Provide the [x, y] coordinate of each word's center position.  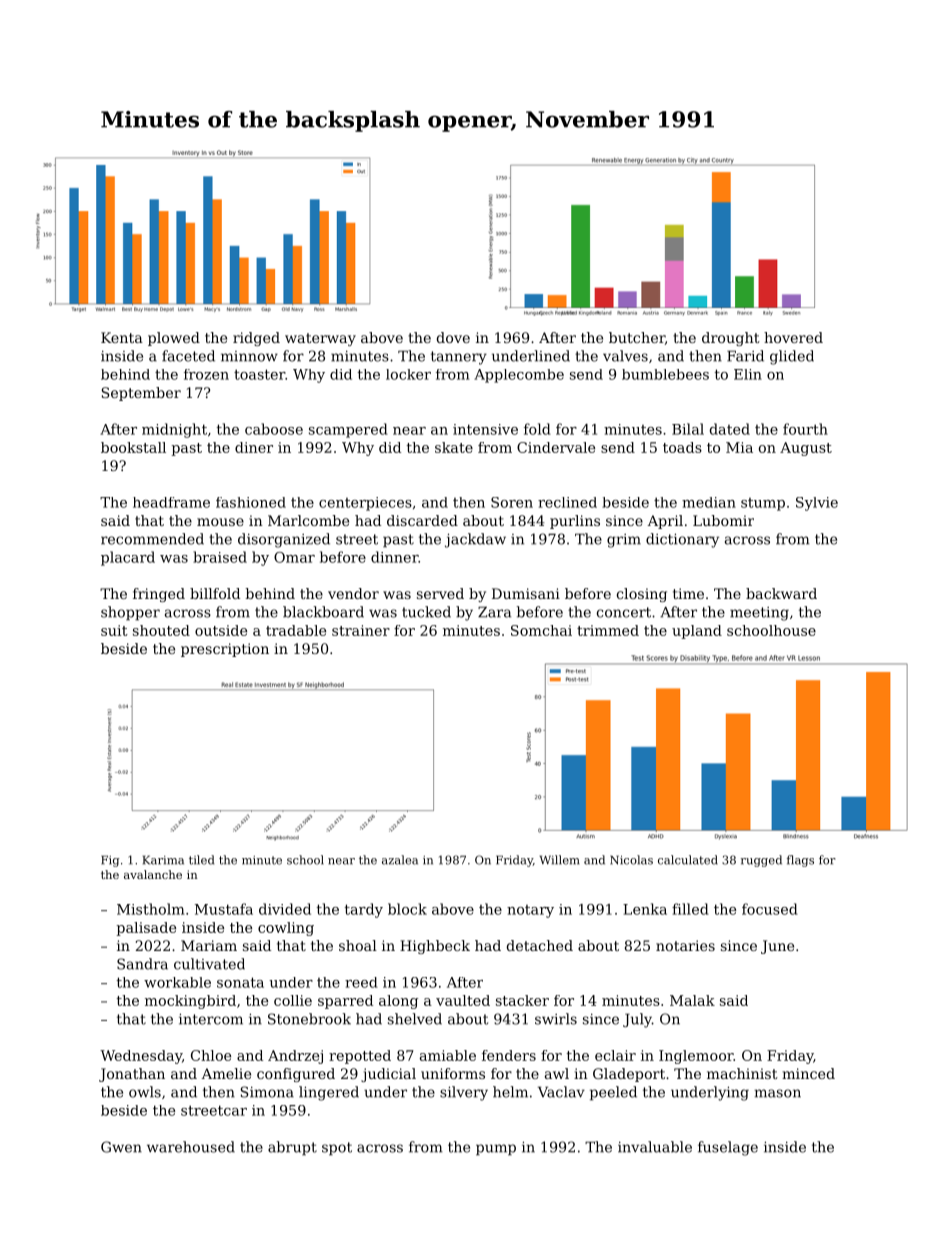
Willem [560, 860]
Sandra [142, 964]
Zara [494, 612]
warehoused [191, 1147]
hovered [793, 337]
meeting [759, 614]
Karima [163, 860]
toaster [259, 374]
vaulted [463, 1000]
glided [792, 357]
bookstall [133, 447]
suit [114, 630]
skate [454, 447]
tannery [459, 358]
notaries [685, 945]
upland [697, 632]
